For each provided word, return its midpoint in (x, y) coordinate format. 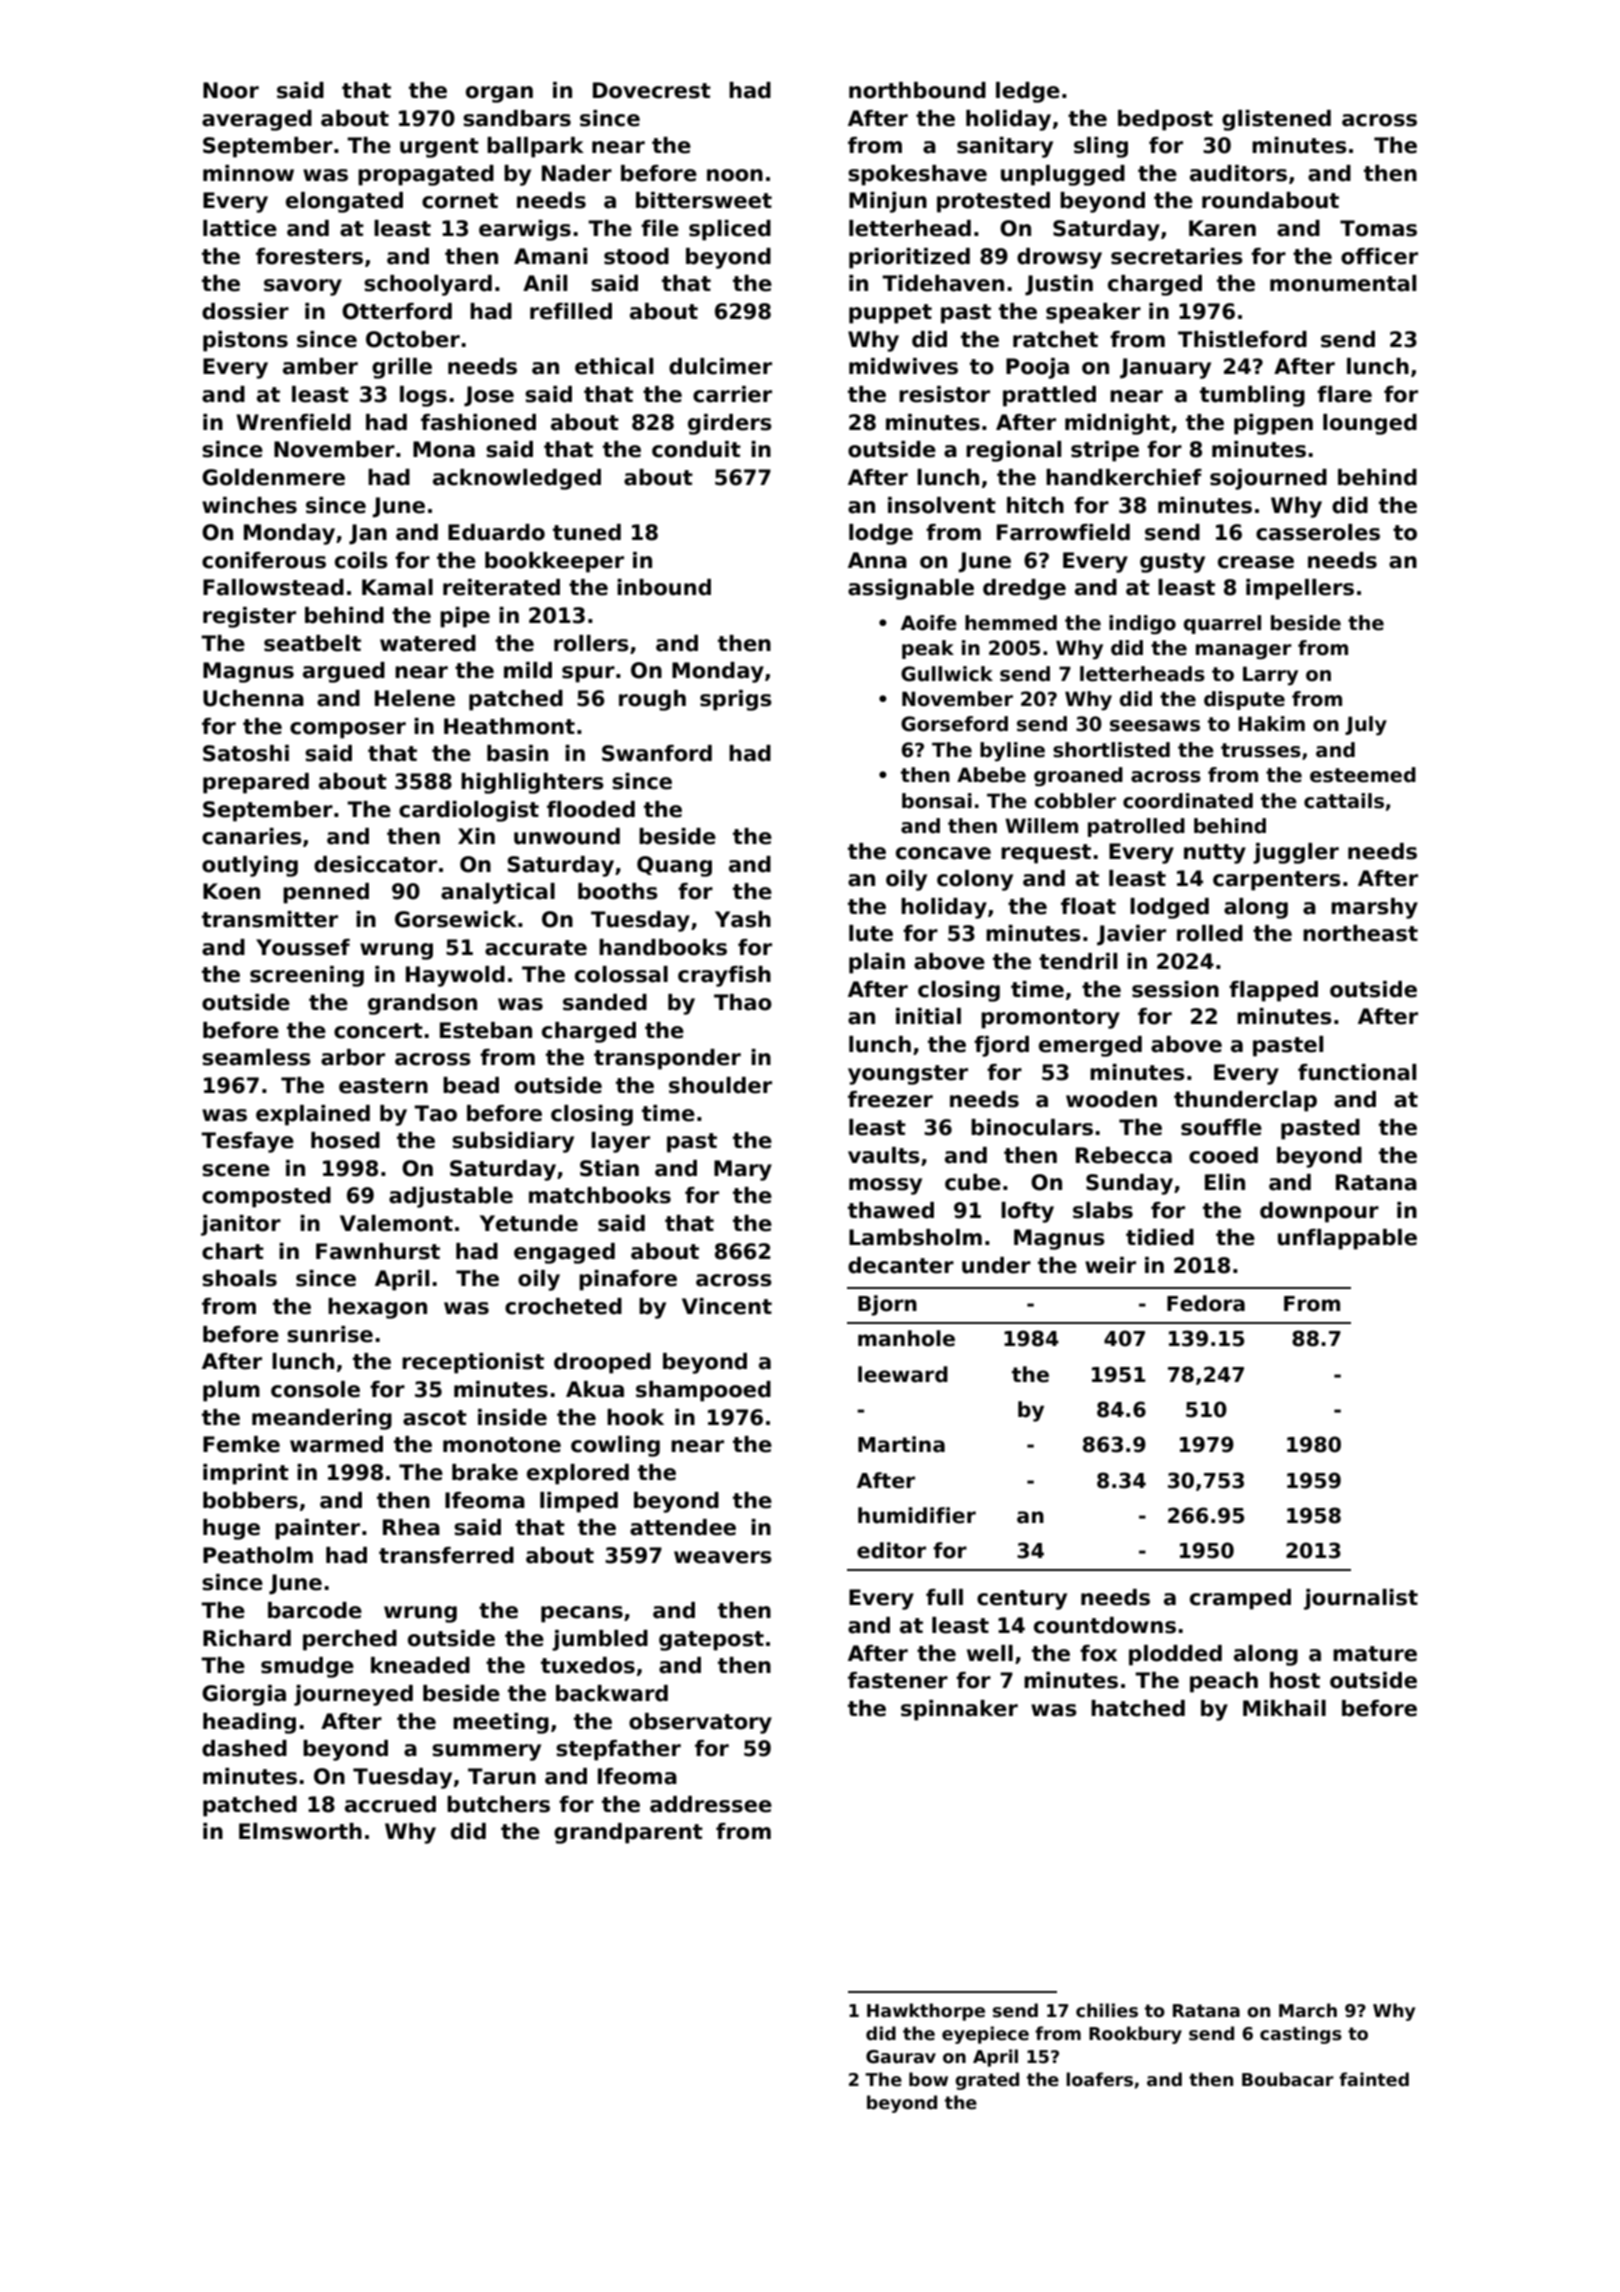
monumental (1343, 283)
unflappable (1347, 1239)
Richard (247, 1638)
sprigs (736, 700)
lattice (240, 228)
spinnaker (959, 1710)
